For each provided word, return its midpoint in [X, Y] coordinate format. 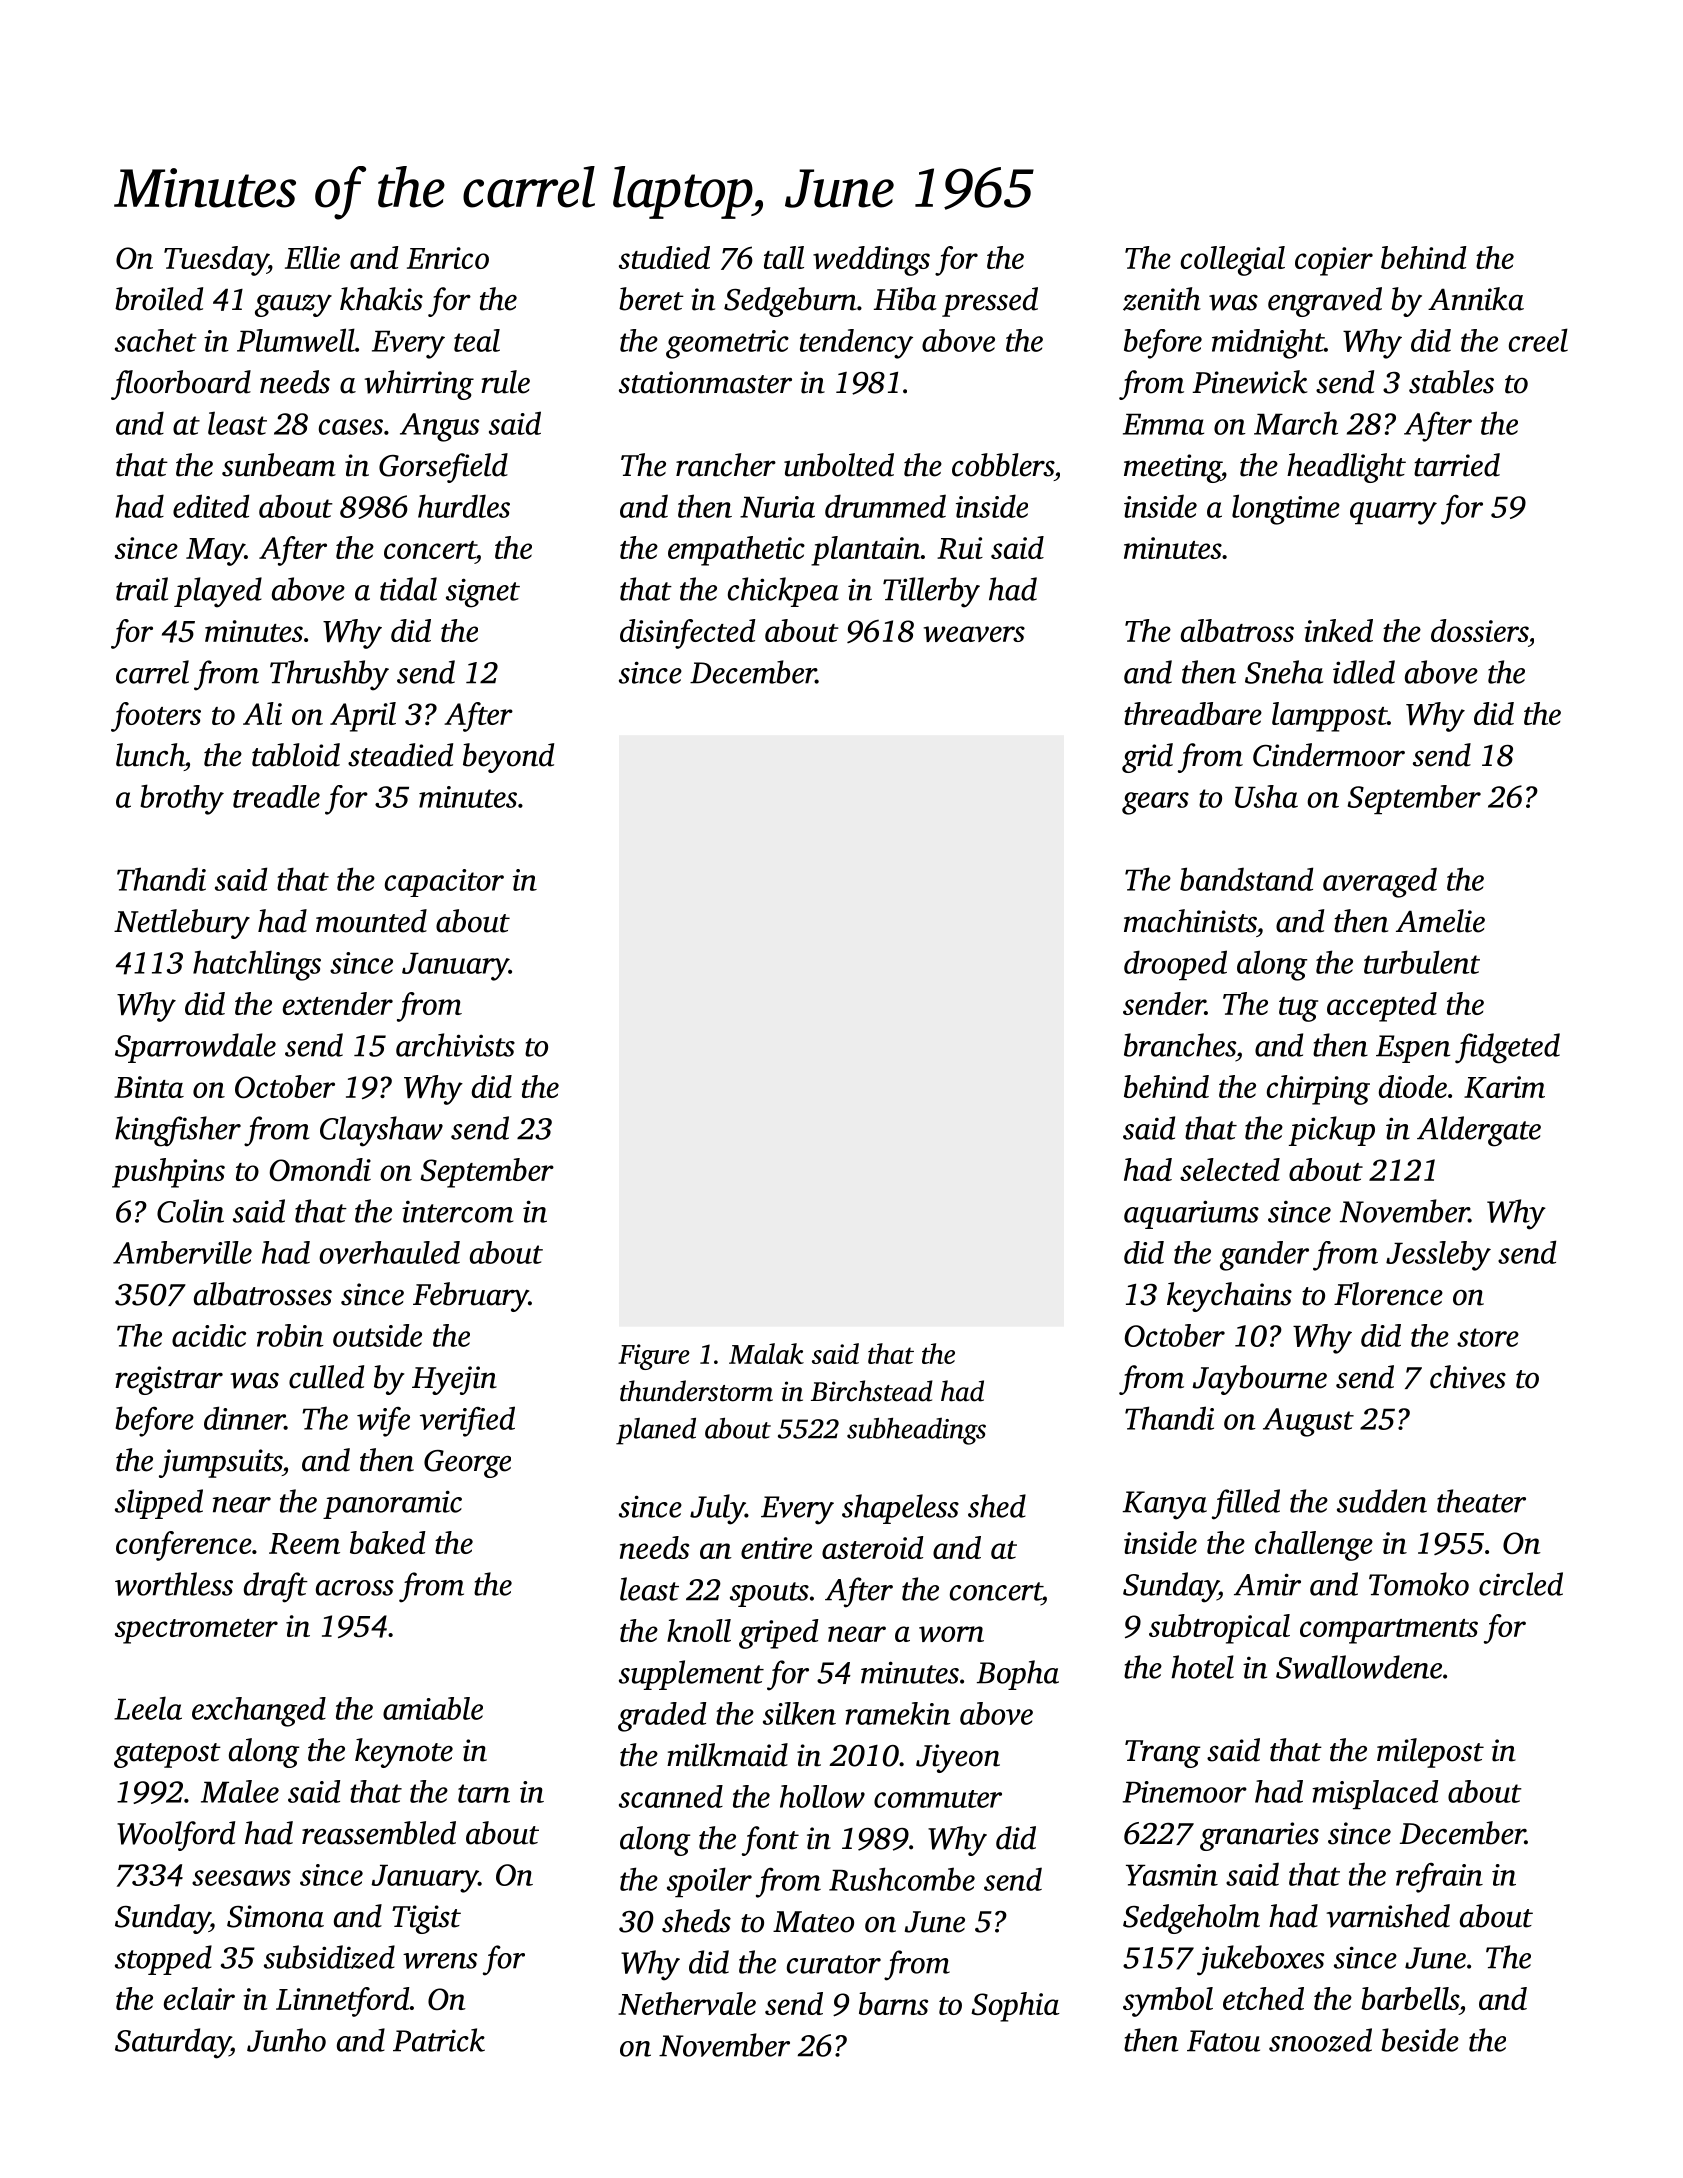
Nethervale [687, 2003]
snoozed [1320, 2040]
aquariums [1191, 1214]
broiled [159, 299]
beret [651, 299]
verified [467, 1421]
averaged [1380, 882]
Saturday [172, 2043]
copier [1334, 261]
